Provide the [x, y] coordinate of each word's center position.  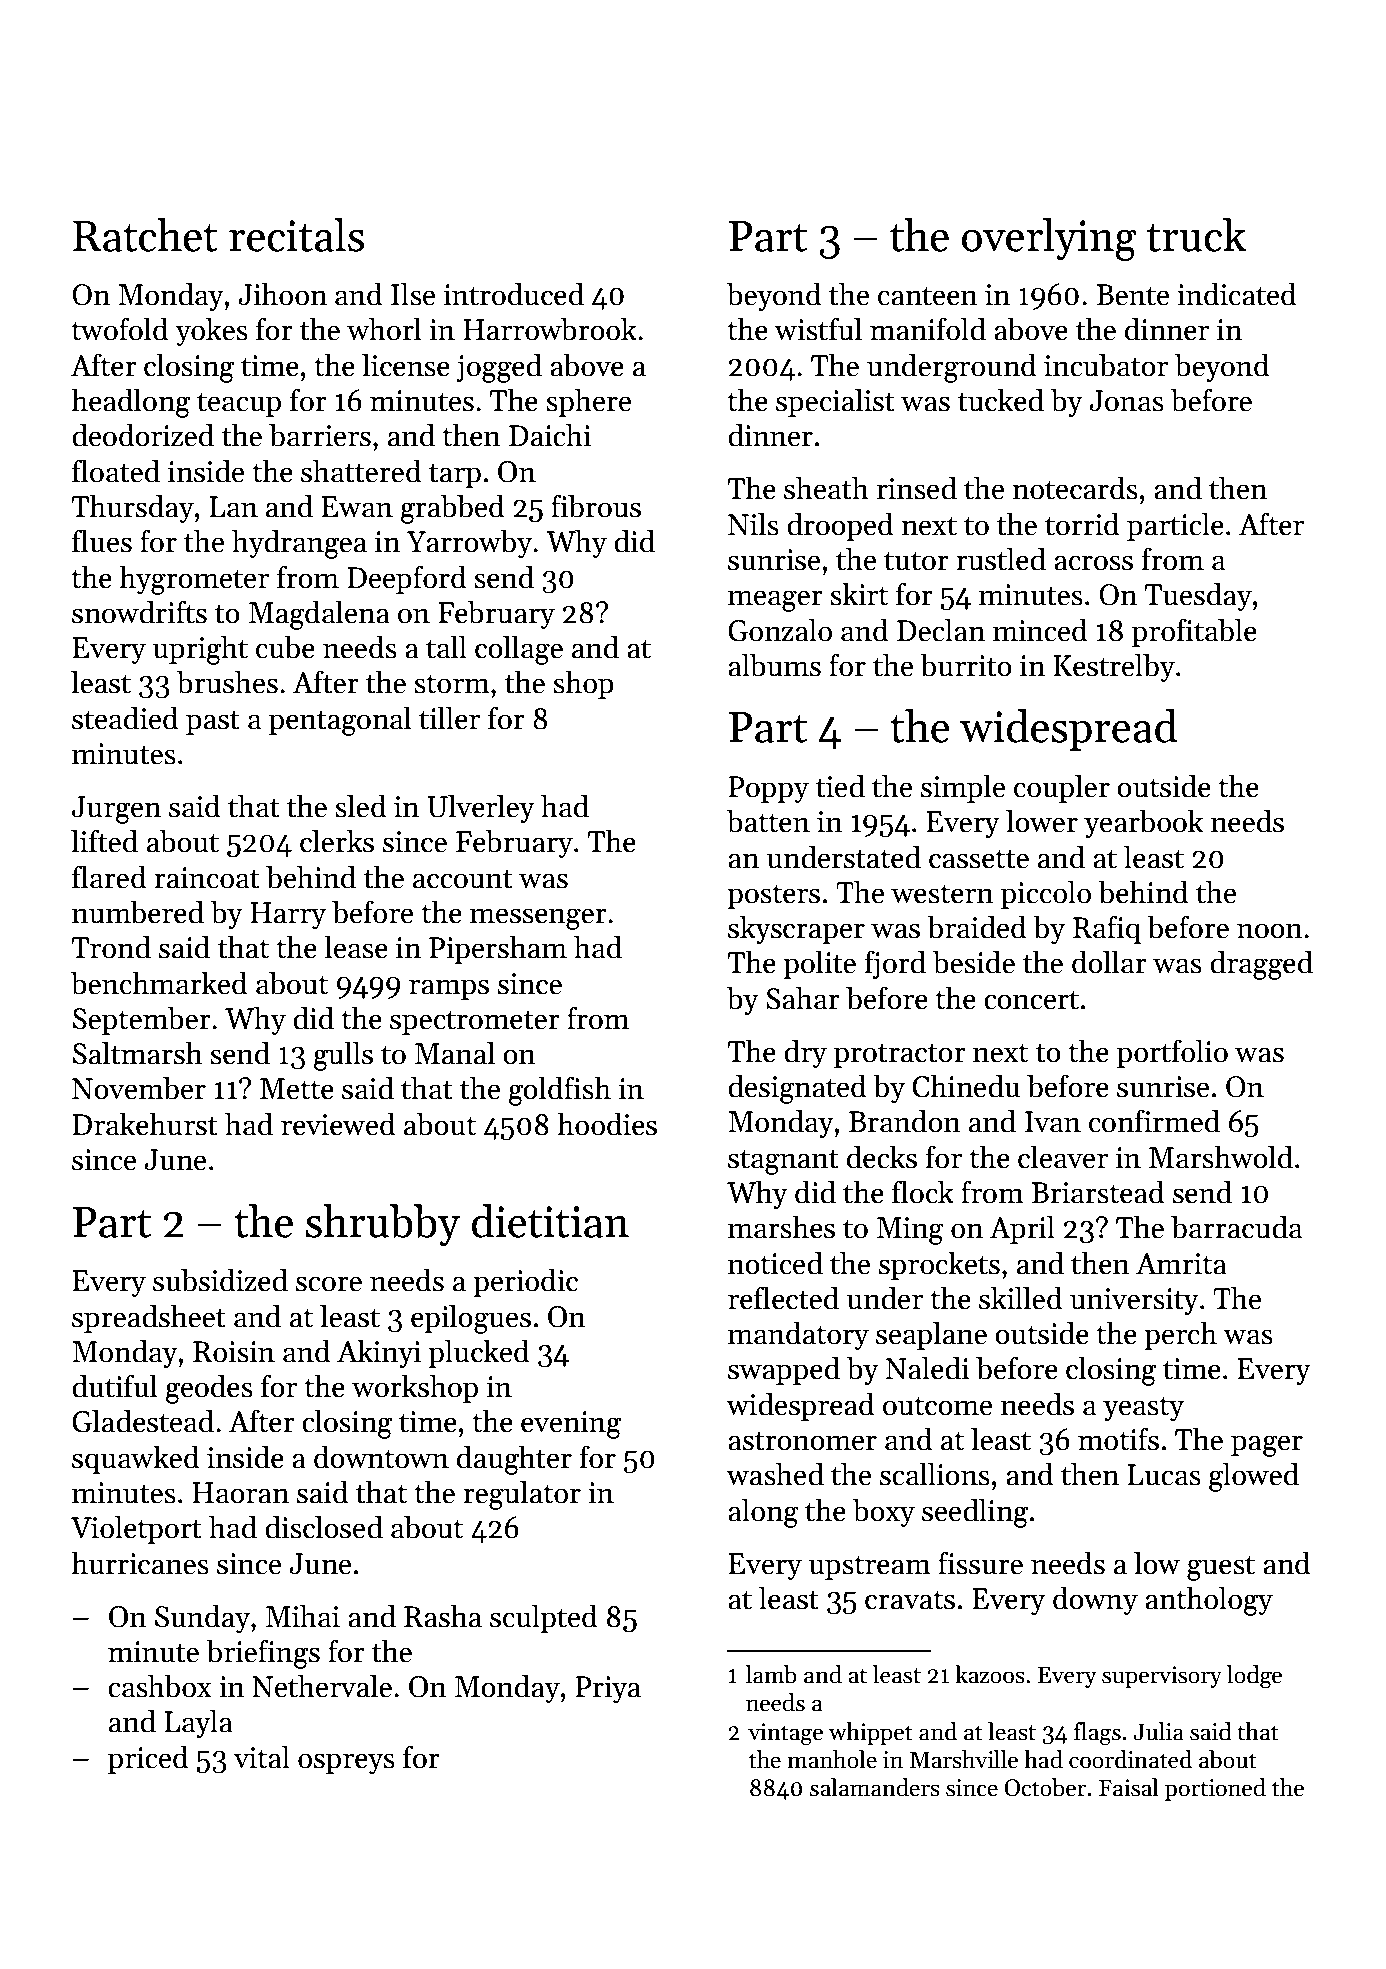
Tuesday [1198, 596]
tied [840, 786]
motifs [1118, 1439]
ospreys [346, 1763]
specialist [835, 402]
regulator [522, 1495]
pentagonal [340, 721]
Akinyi [379, 1353]
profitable [1194, 632]
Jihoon [282, 294]
